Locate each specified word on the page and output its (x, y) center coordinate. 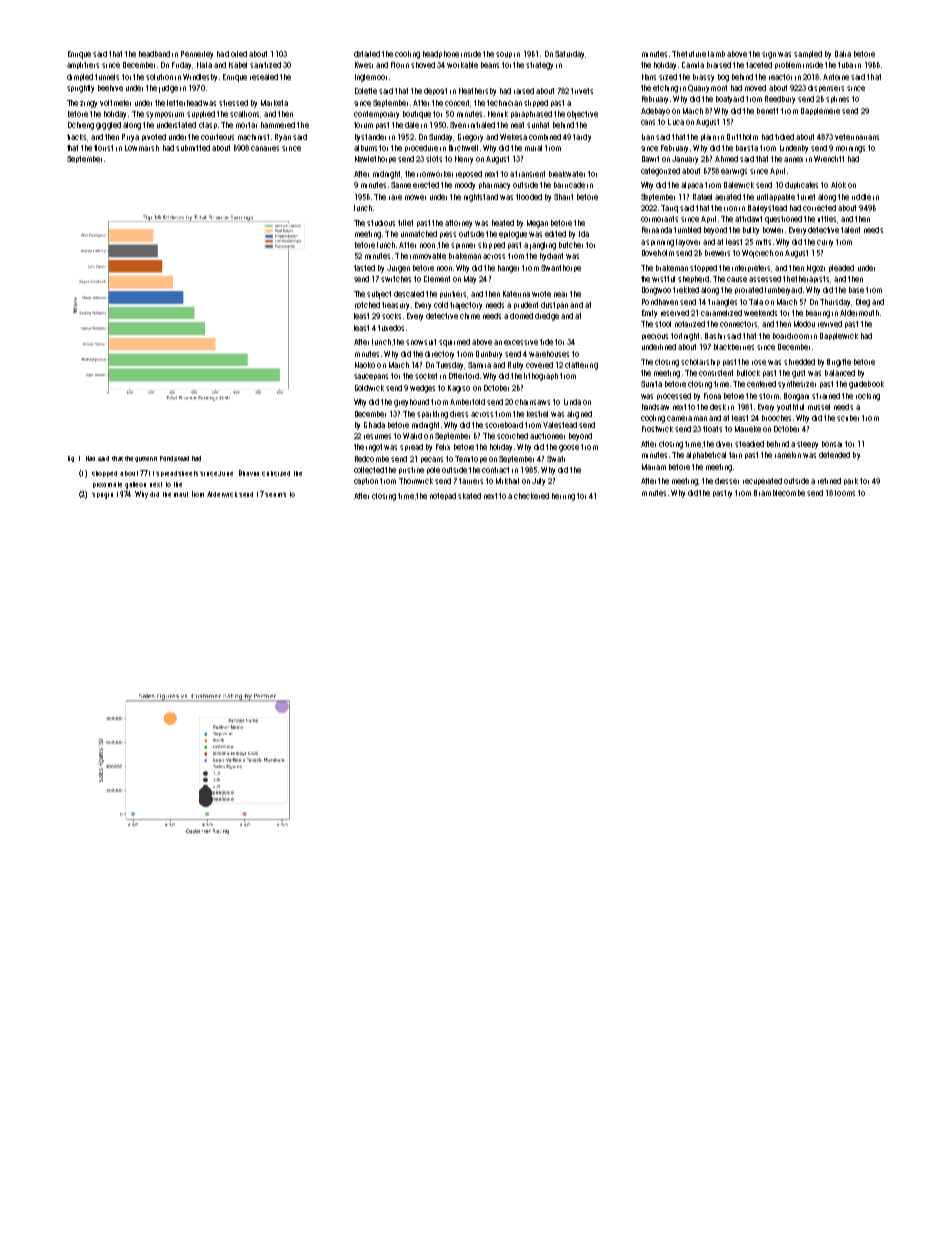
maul (181, 494)
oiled (239, 54)
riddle (861, 197)
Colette (366, 91)
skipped (491, 245)
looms (845, 493)
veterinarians (857, 137)
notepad (443, 496)
